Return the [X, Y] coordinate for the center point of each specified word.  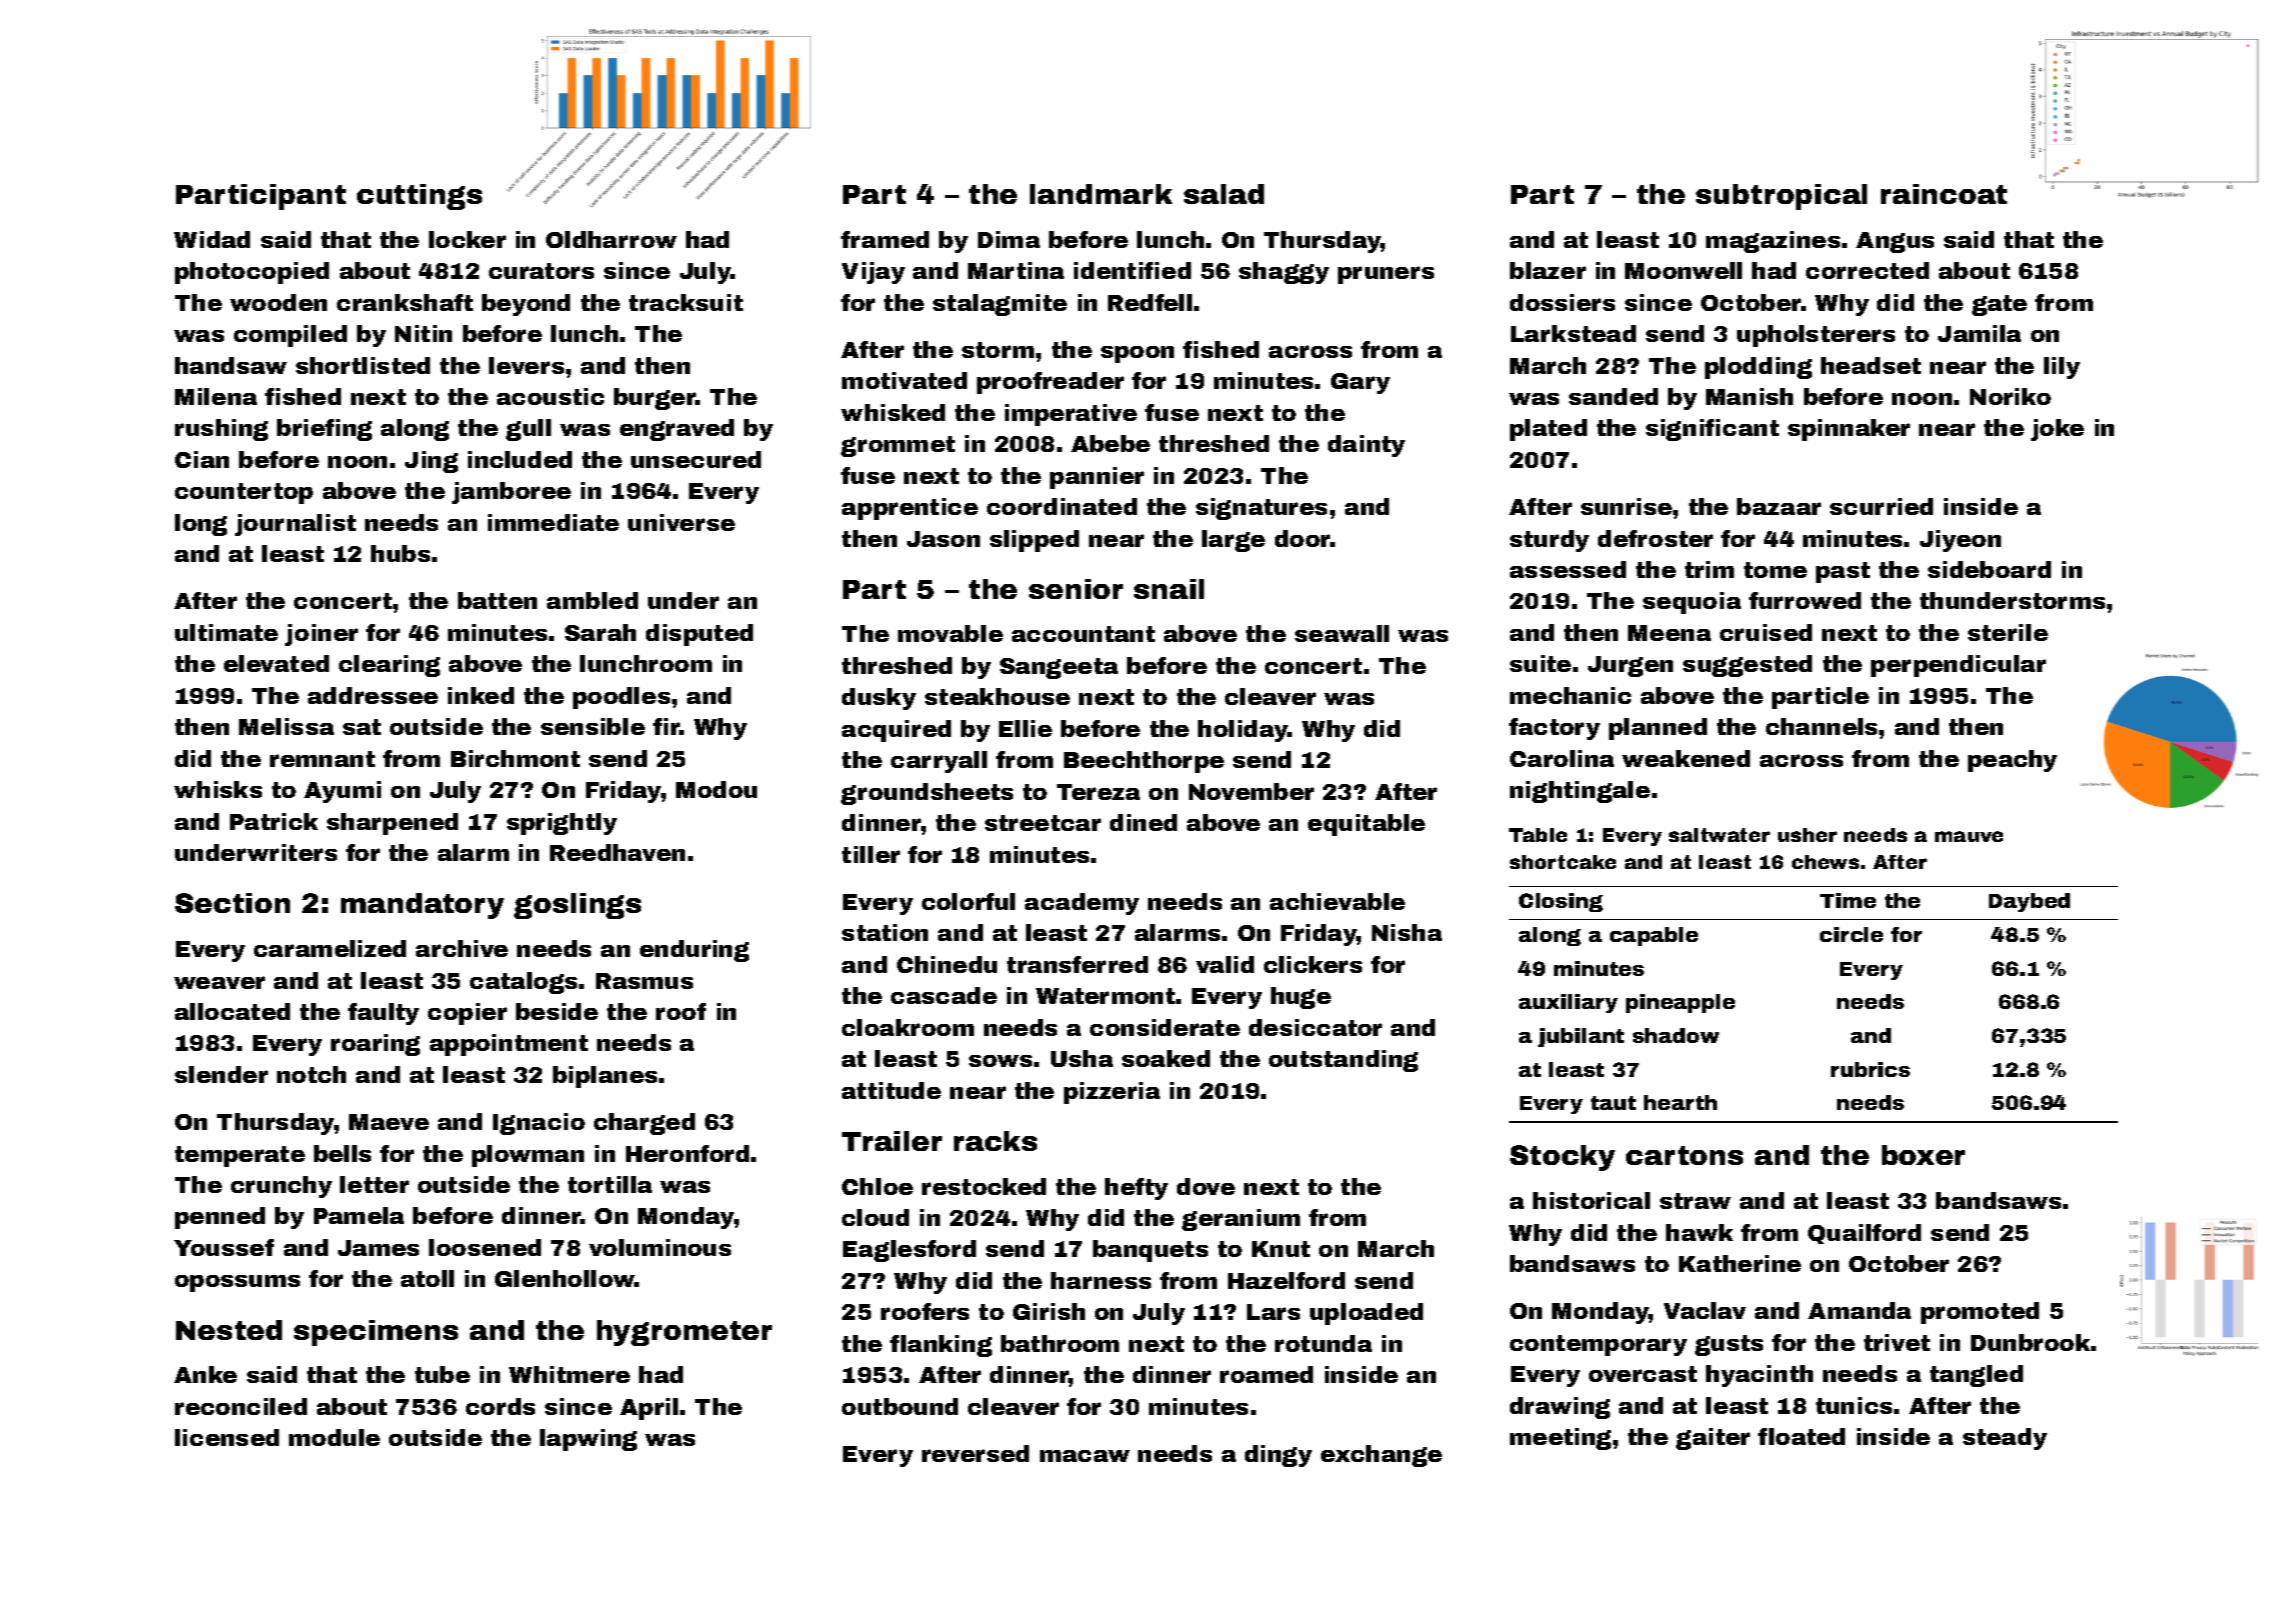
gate [1999, 305]
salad [1224, 194]
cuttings [419, 197]
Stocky [1562, 1158]
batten [497, 600]
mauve [1969, 836]
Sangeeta [1059, 668]
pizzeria [1112, 1093]
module [334, 1437]
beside [557, 1011]
